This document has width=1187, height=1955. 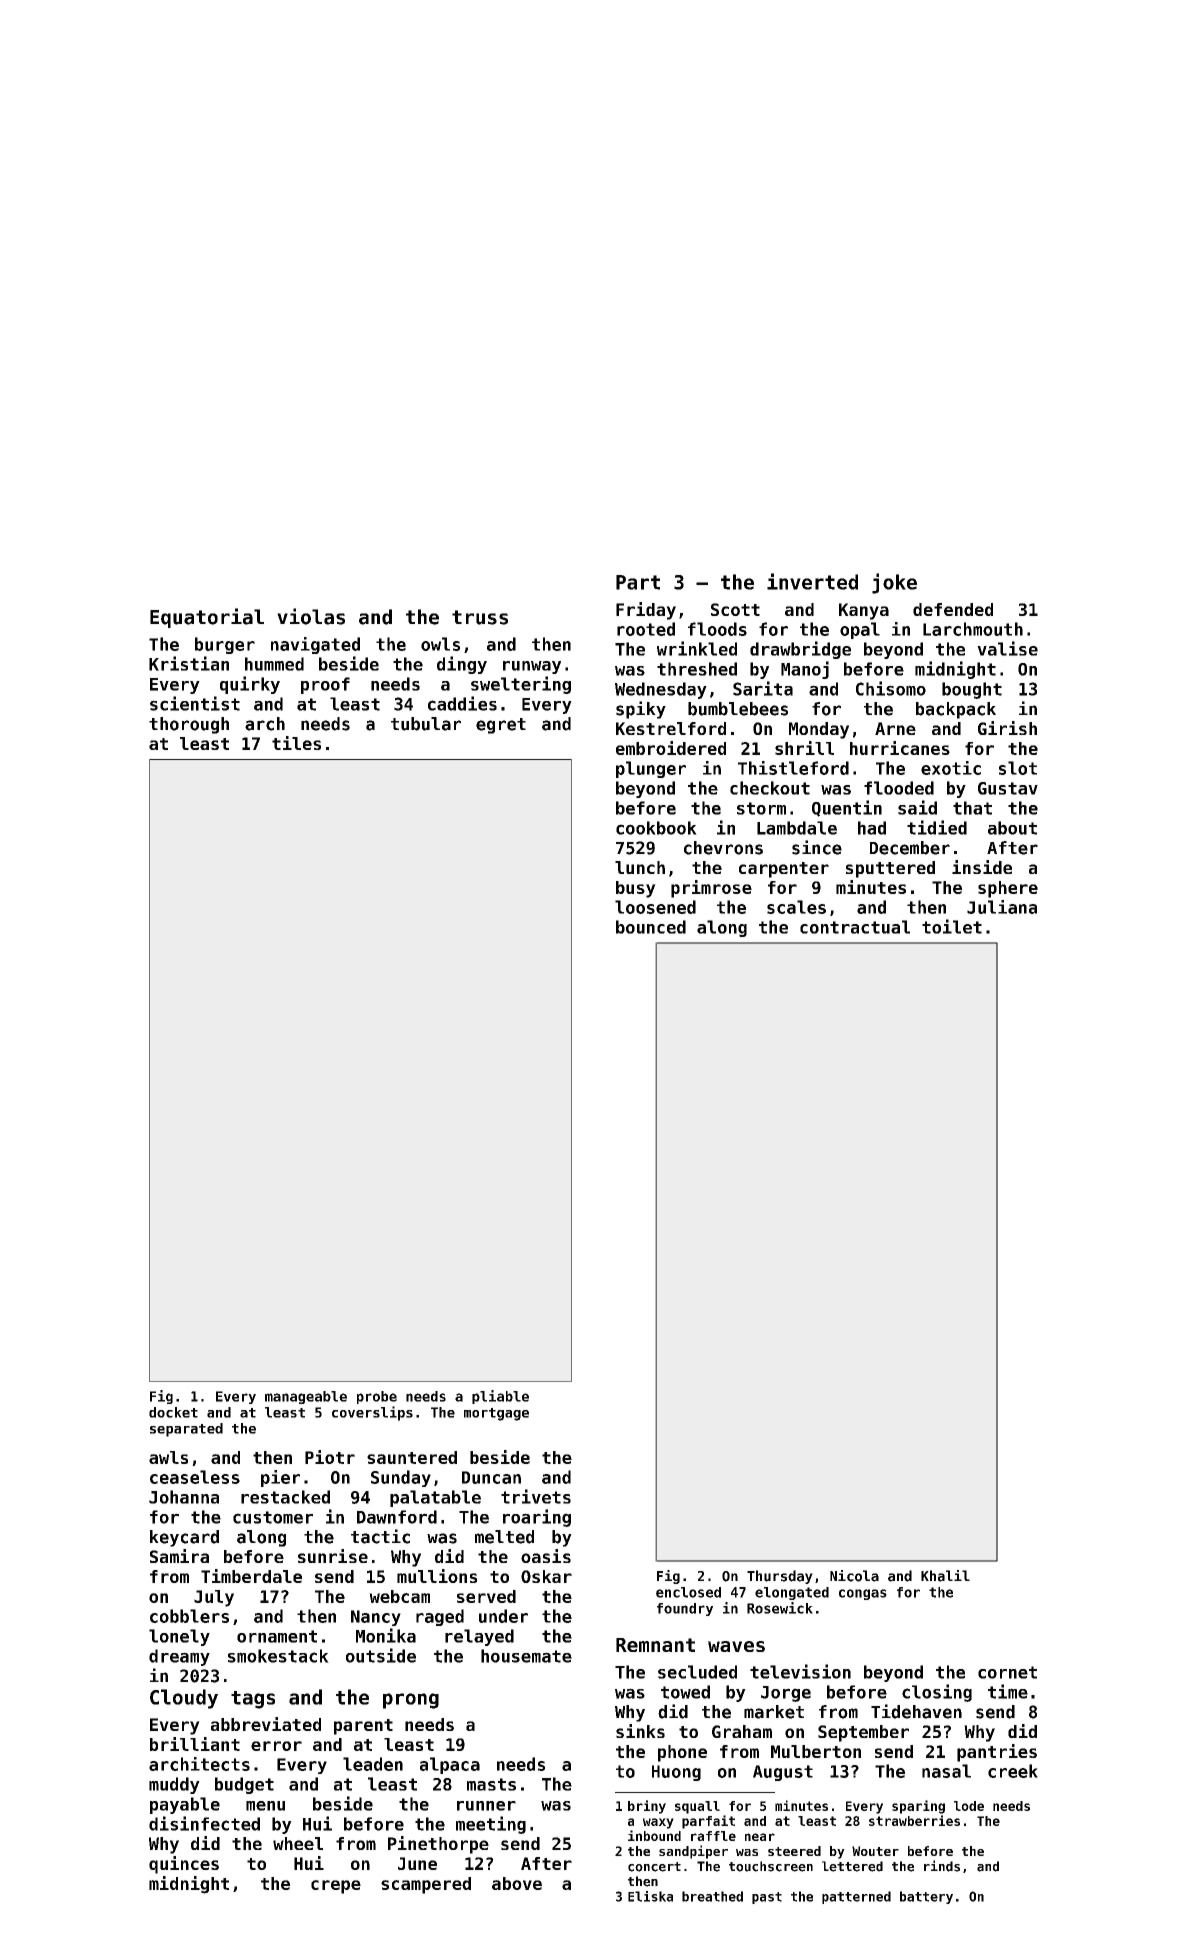 What do you see at coordinates (655, 1645) in the document?
I see `Remnant` at bounding box center [655, 1645].
